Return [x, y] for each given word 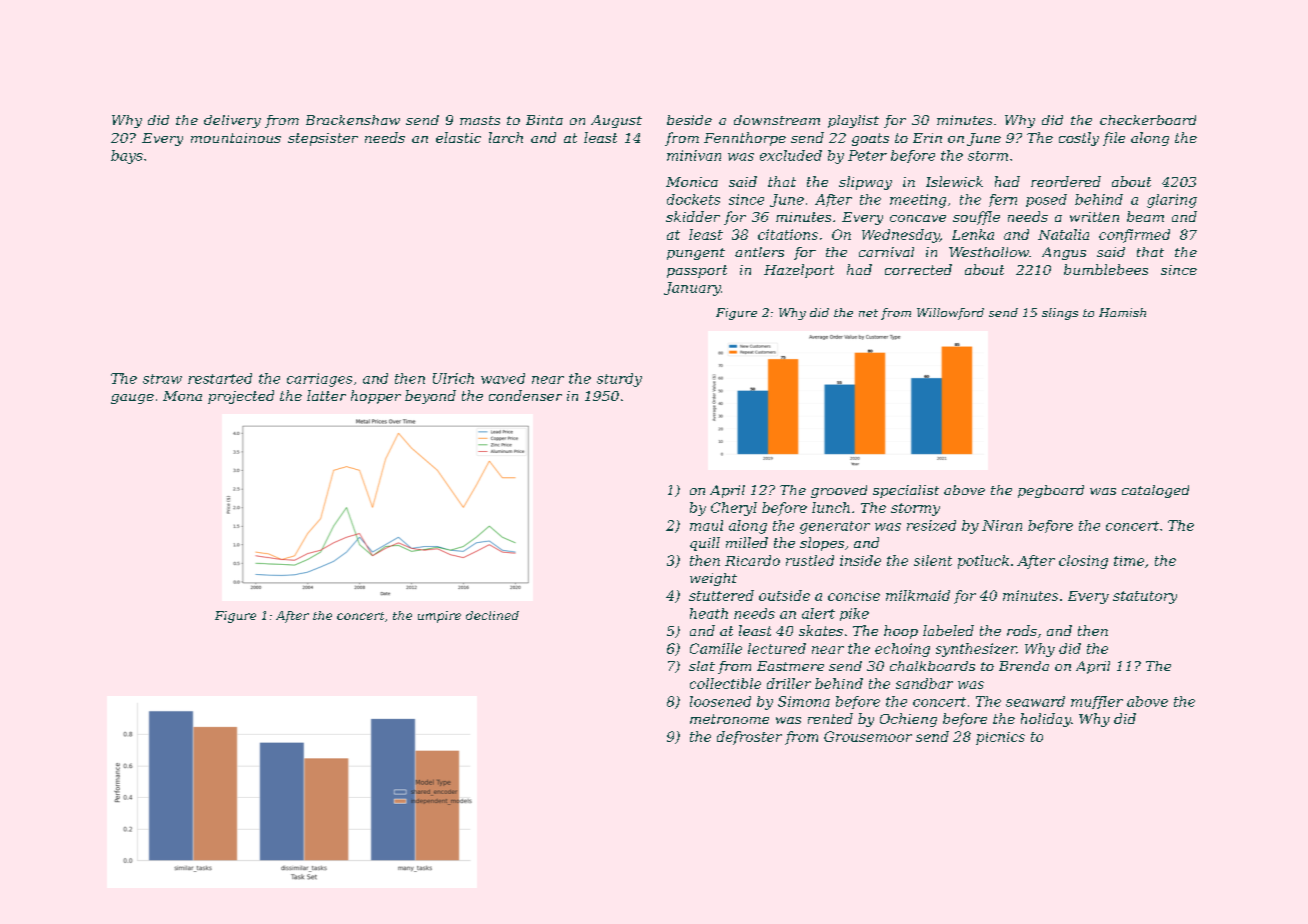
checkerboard [1148, 120]
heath [709, 613]
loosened [720, 701]
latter [326, 395]
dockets [693, 199]
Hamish [1122, 312]
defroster [749, 738]
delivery [232, 121]
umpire [439, 617]
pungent [696, 254]
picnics [1000, 738]
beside [689, 120]
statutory [1145, 597]
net [868, 313]
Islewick [954, 181]
